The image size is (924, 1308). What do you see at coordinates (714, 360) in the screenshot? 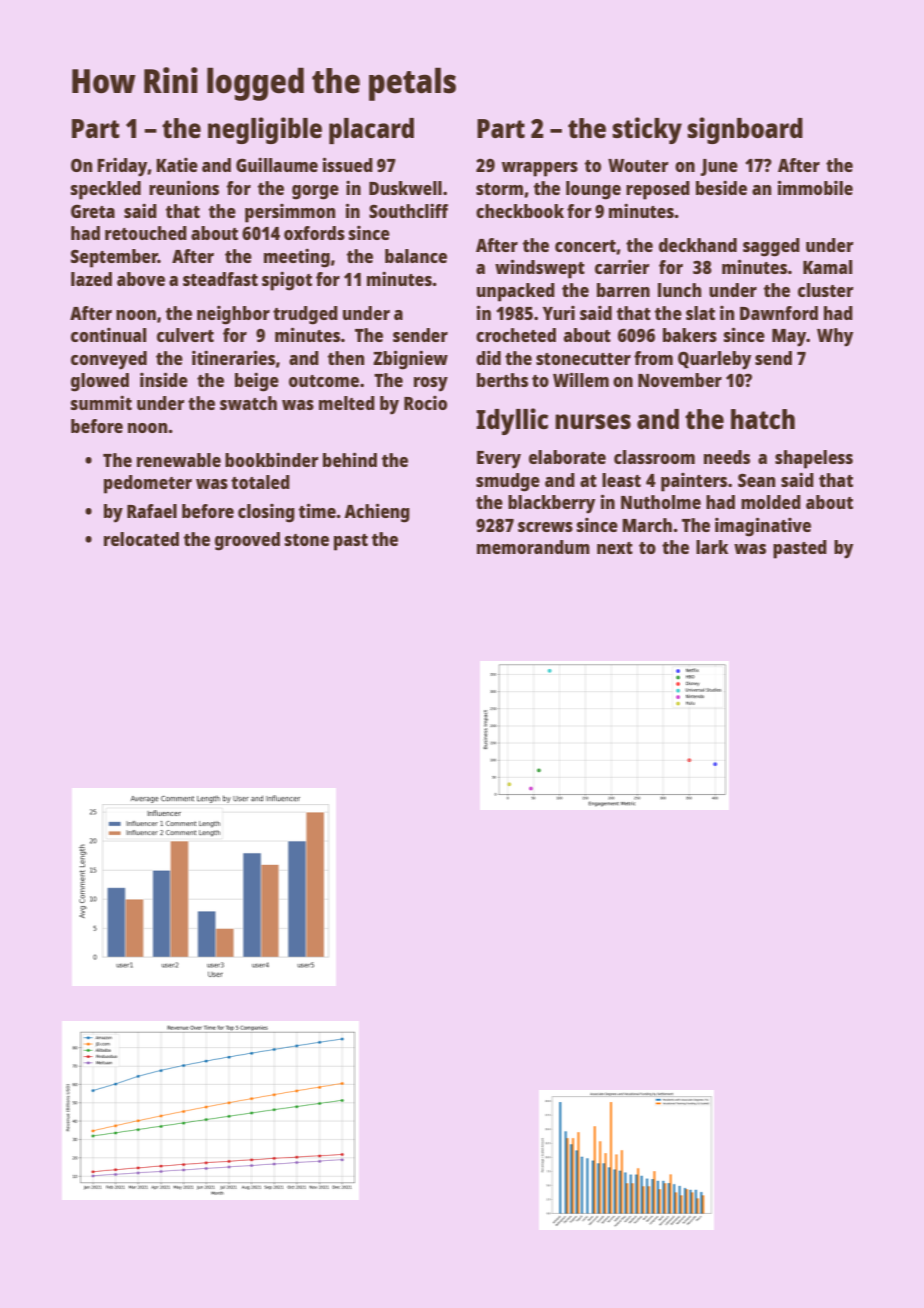
I see `Quarleby` at bounding box center [714, 360].
